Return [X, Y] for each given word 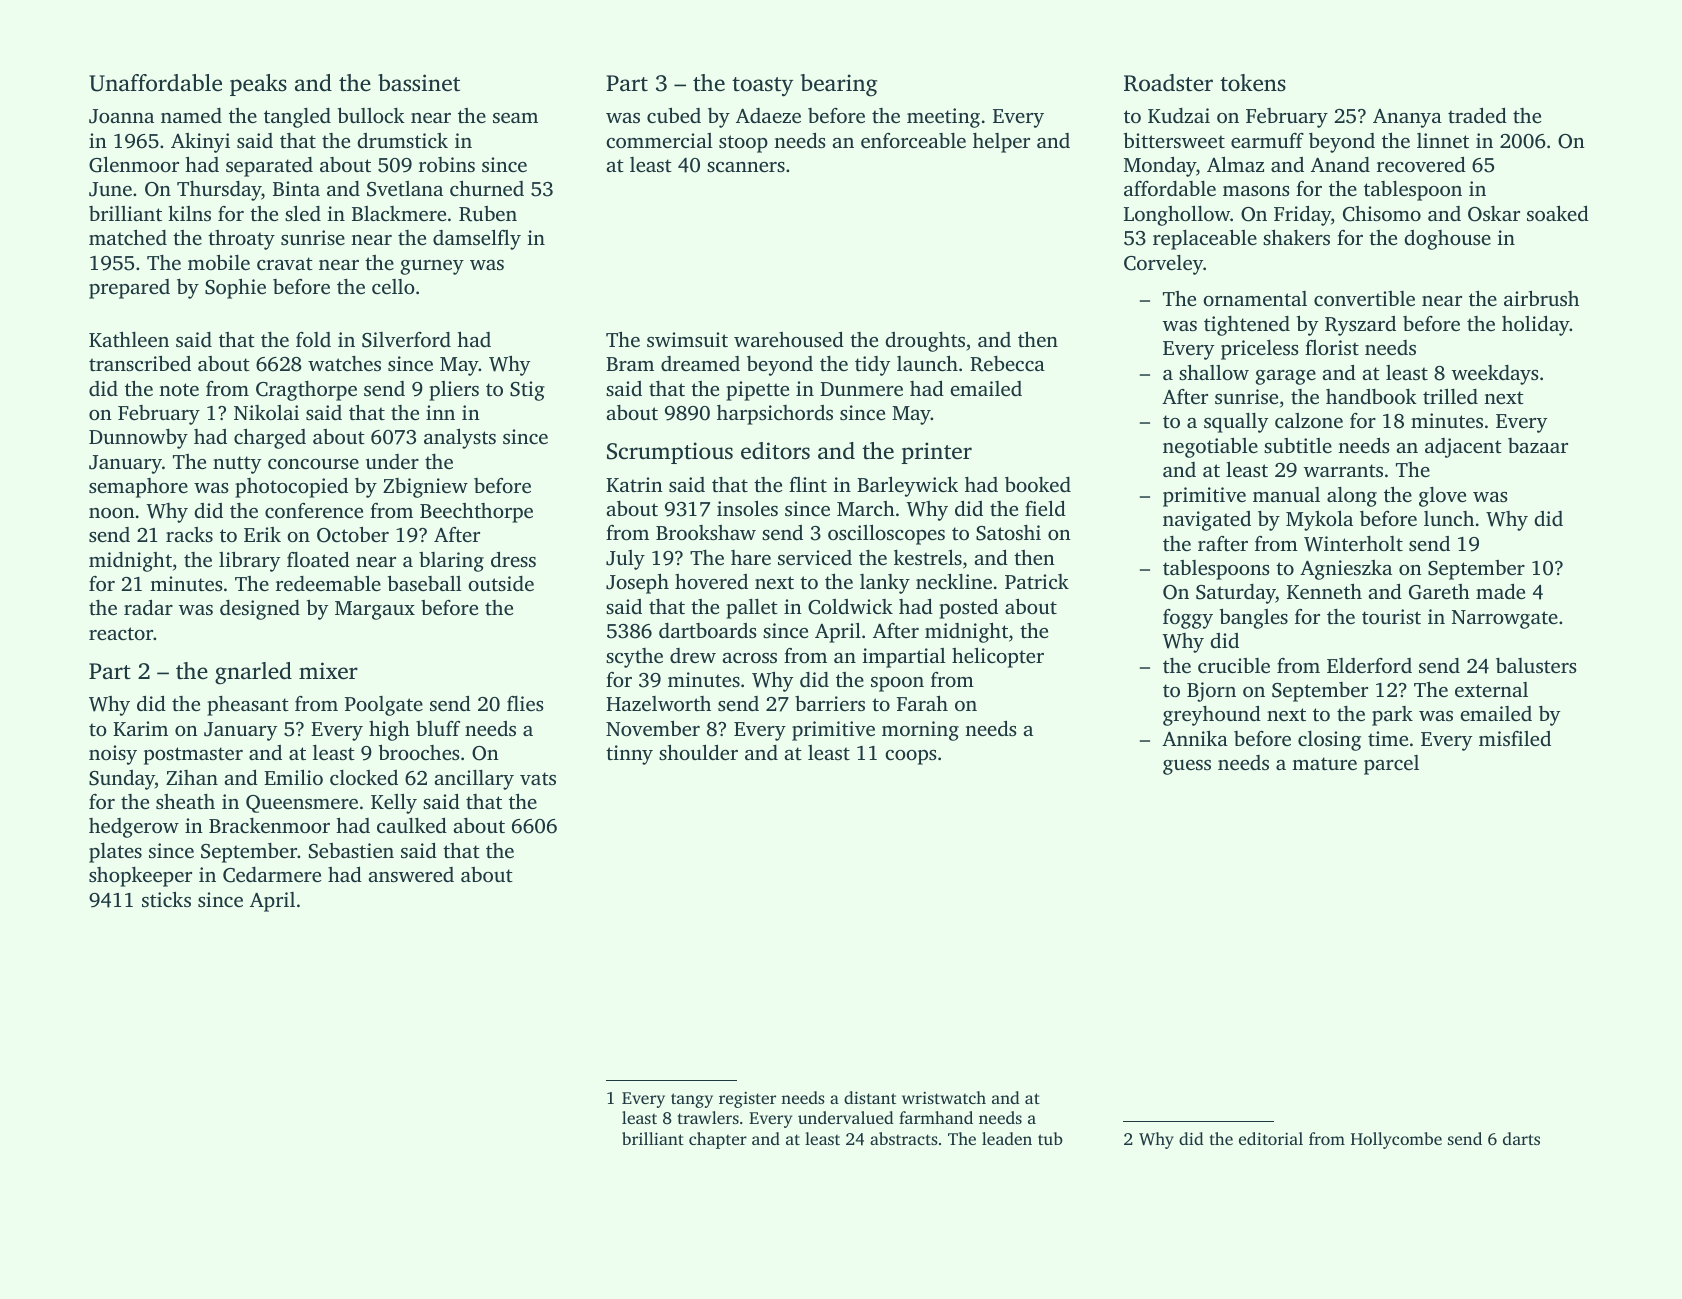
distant [870, 1097]
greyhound [1212, 716]
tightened [1247, 326]
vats [538, 778]
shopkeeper [140, 877]
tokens [1253, 83]
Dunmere [861, 389]
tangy [692, 1100]
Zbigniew [425, 488]
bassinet [419, 83]
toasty [762, 87]
